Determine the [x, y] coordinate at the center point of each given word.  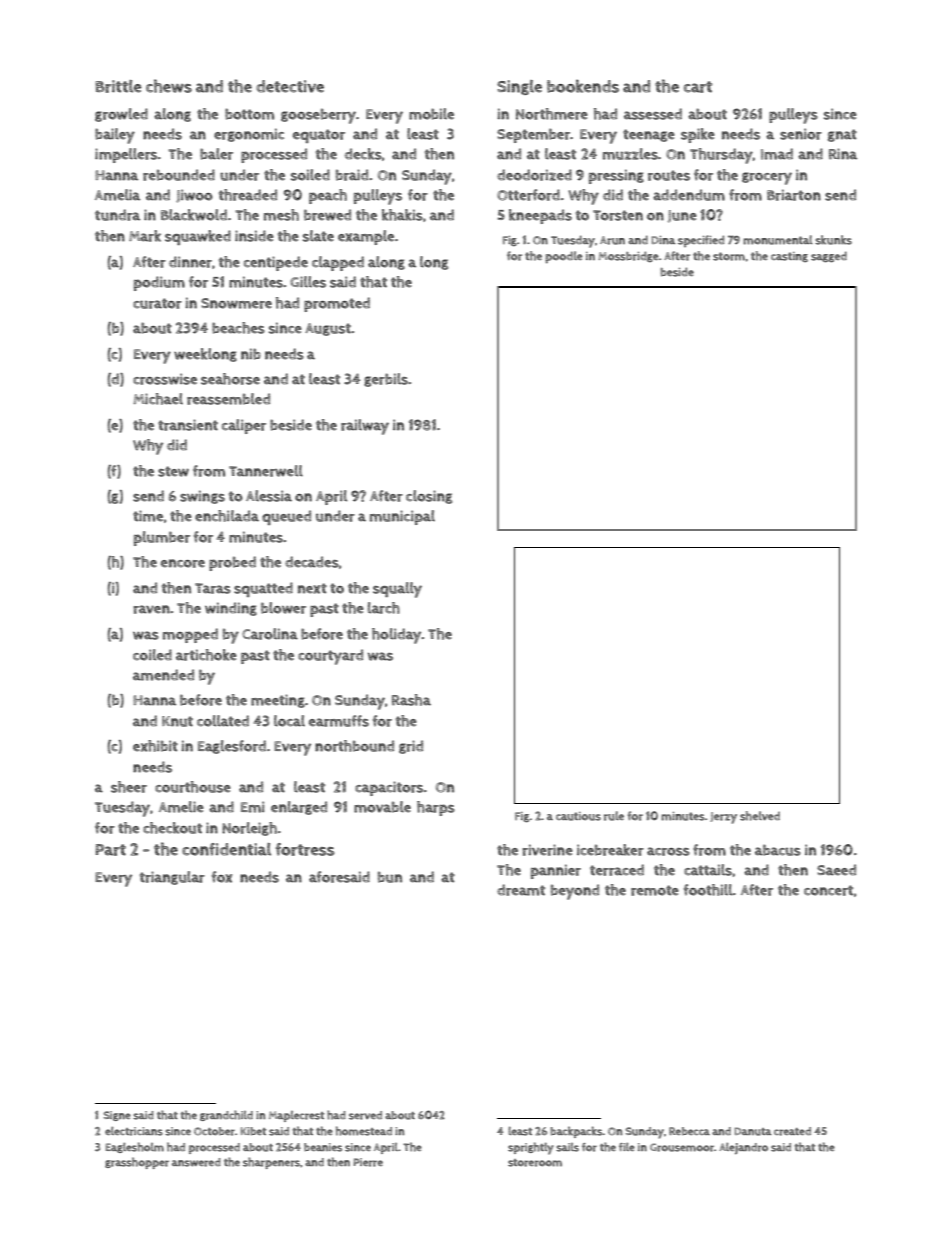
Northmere [552, 114]
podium [159, 283]
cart [698, 87]
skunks [833, 240]
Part [110, 850]
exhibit [155, 746]
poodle [563, 257]
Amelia [117, 195]
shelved [760, 816]
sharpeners [271, 1163]
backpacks [576, 1132]
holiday [397, 636]
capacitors [389, 788]
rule [614, 816]
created [792, 1131]
